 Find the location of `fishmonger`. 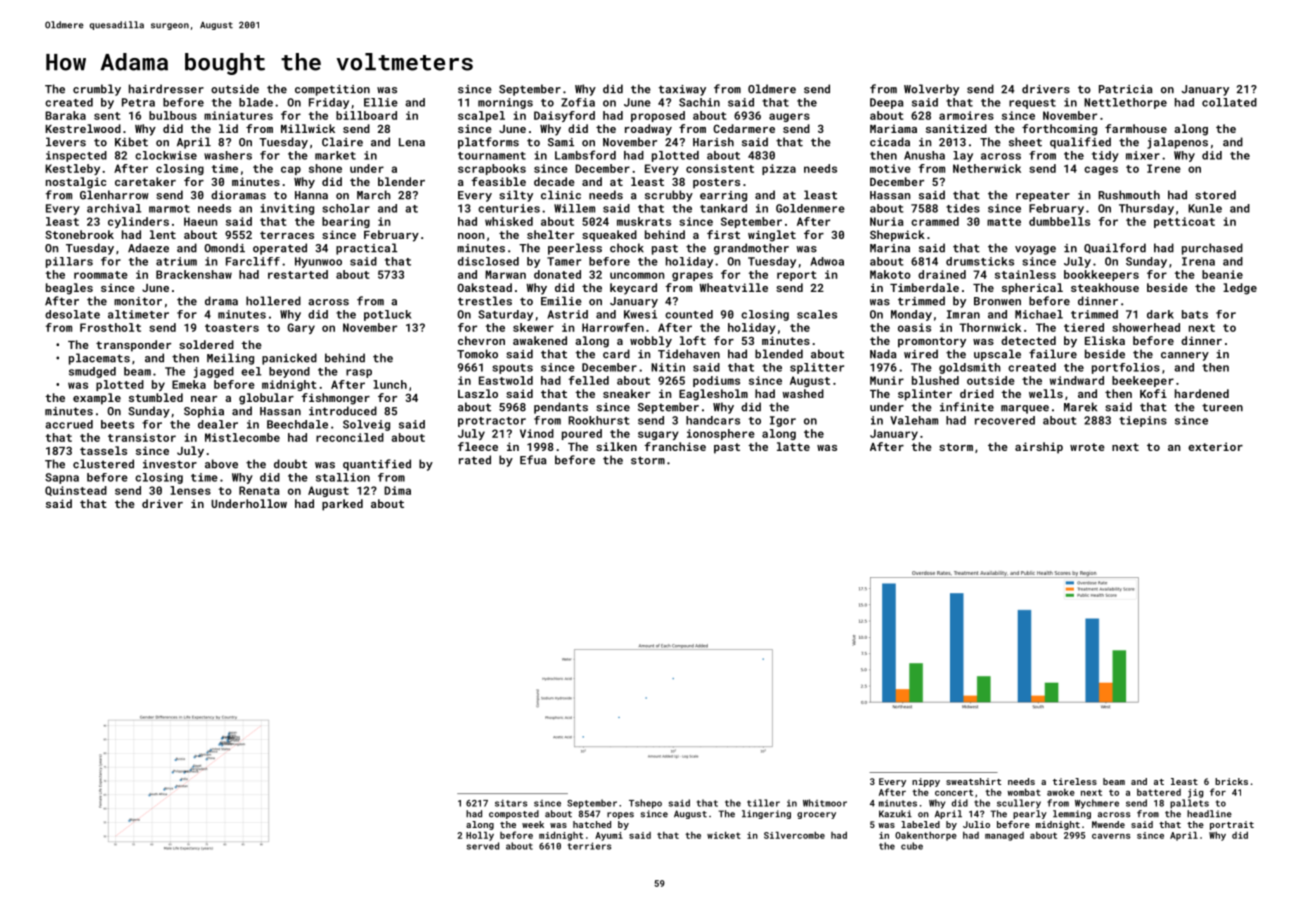

fishmonger is located at coordinates (335, 399).
